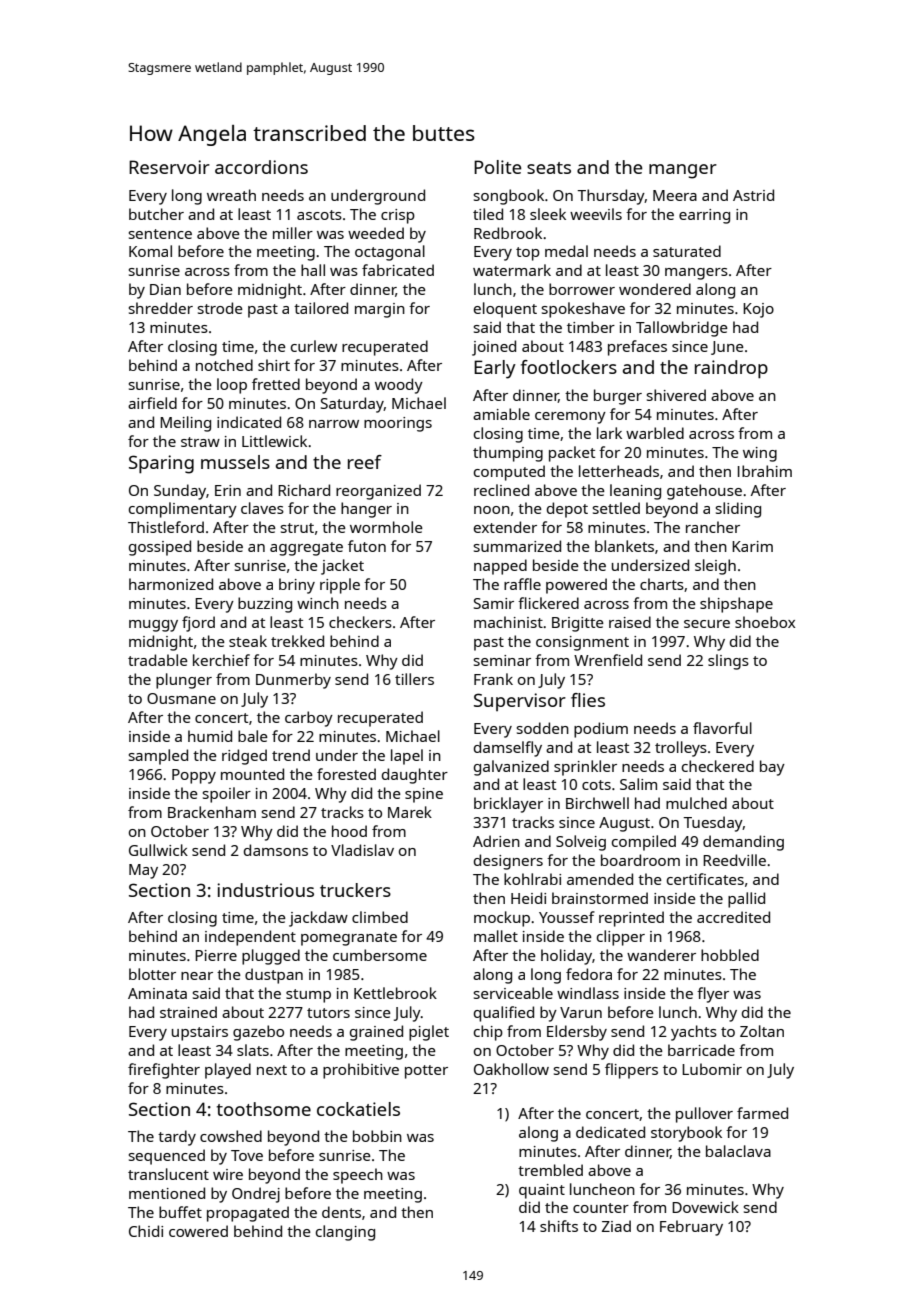 Image resolution: width=924 pixels, height=1314 pixels. Describe the element at coordinates (340, 586) in the image. I see `ripple` at that location.
